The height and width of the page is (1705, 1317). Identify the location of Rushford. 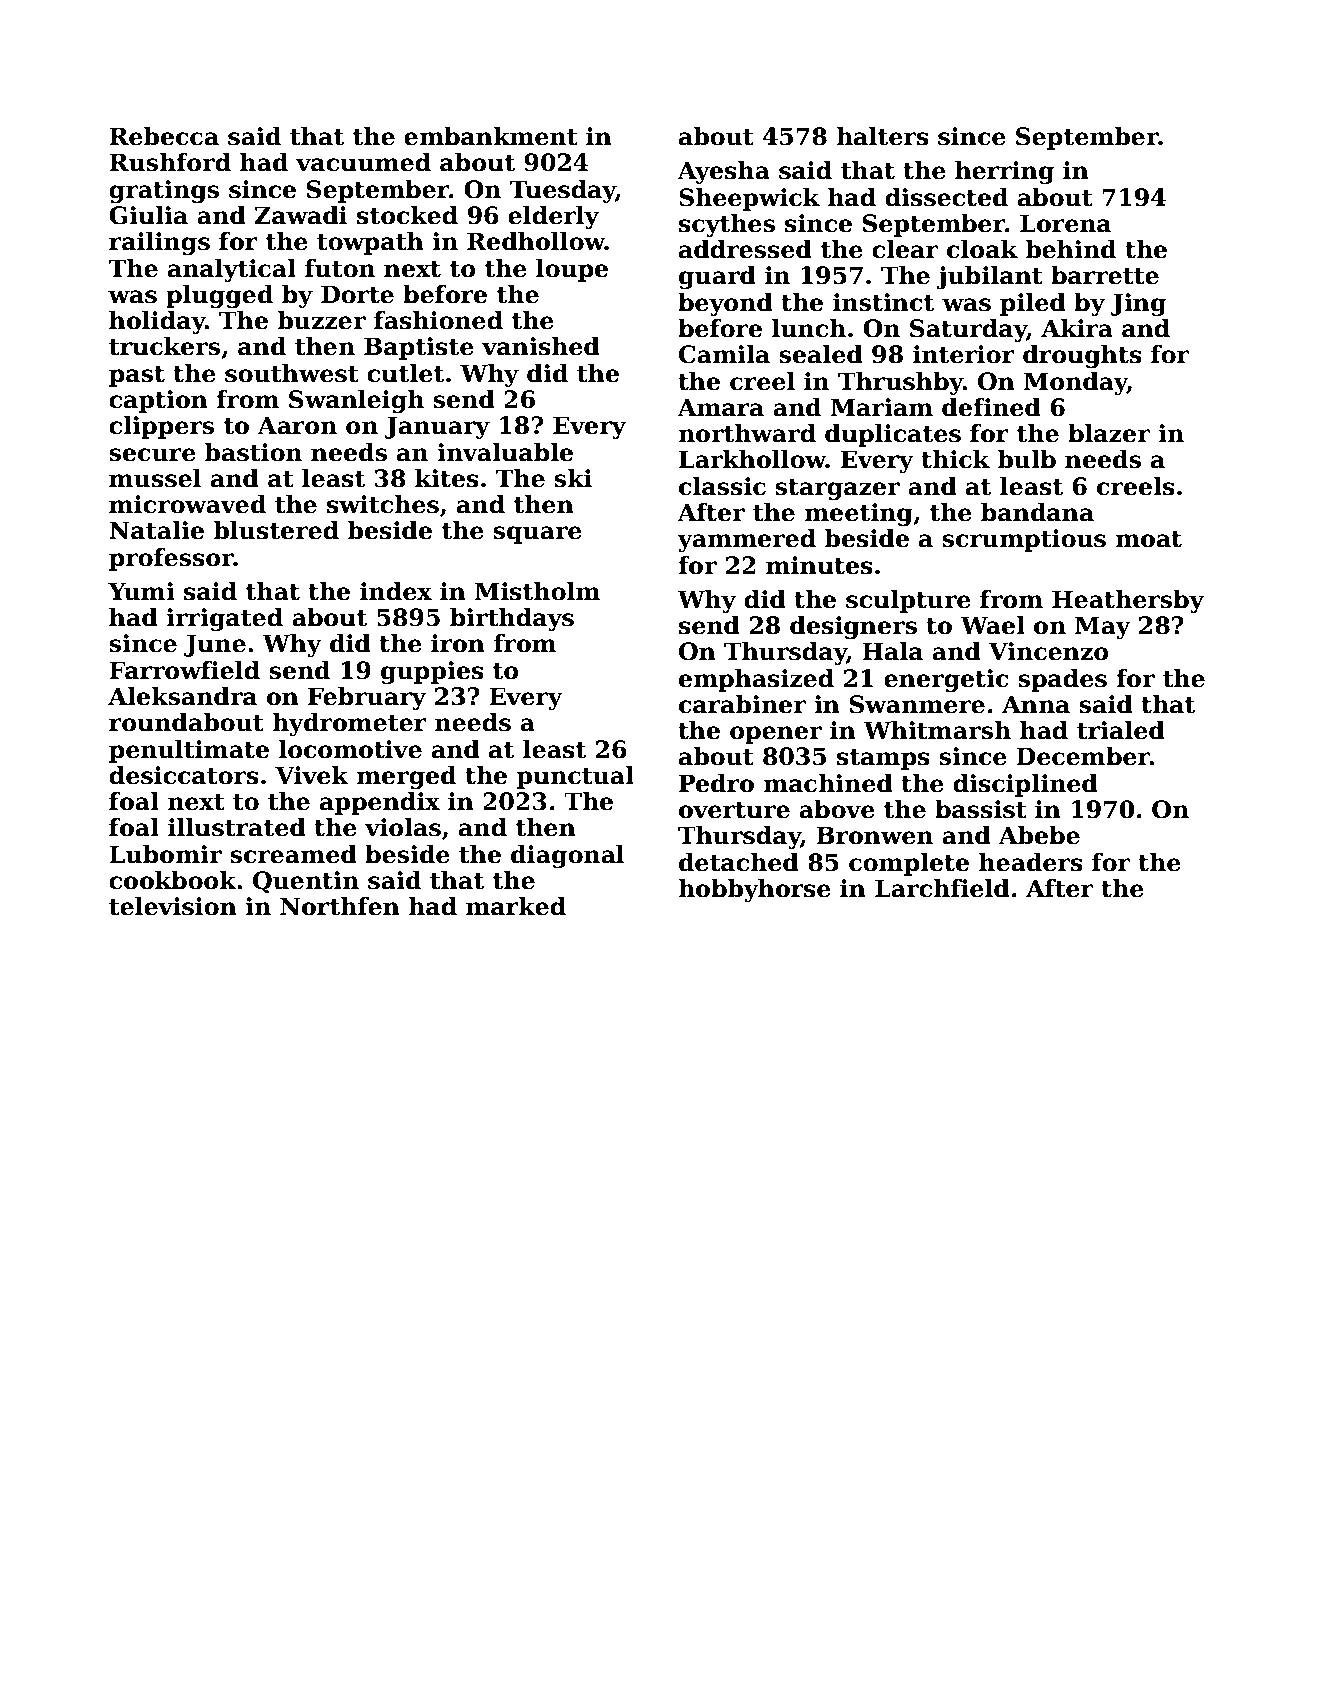
(170, 162).
